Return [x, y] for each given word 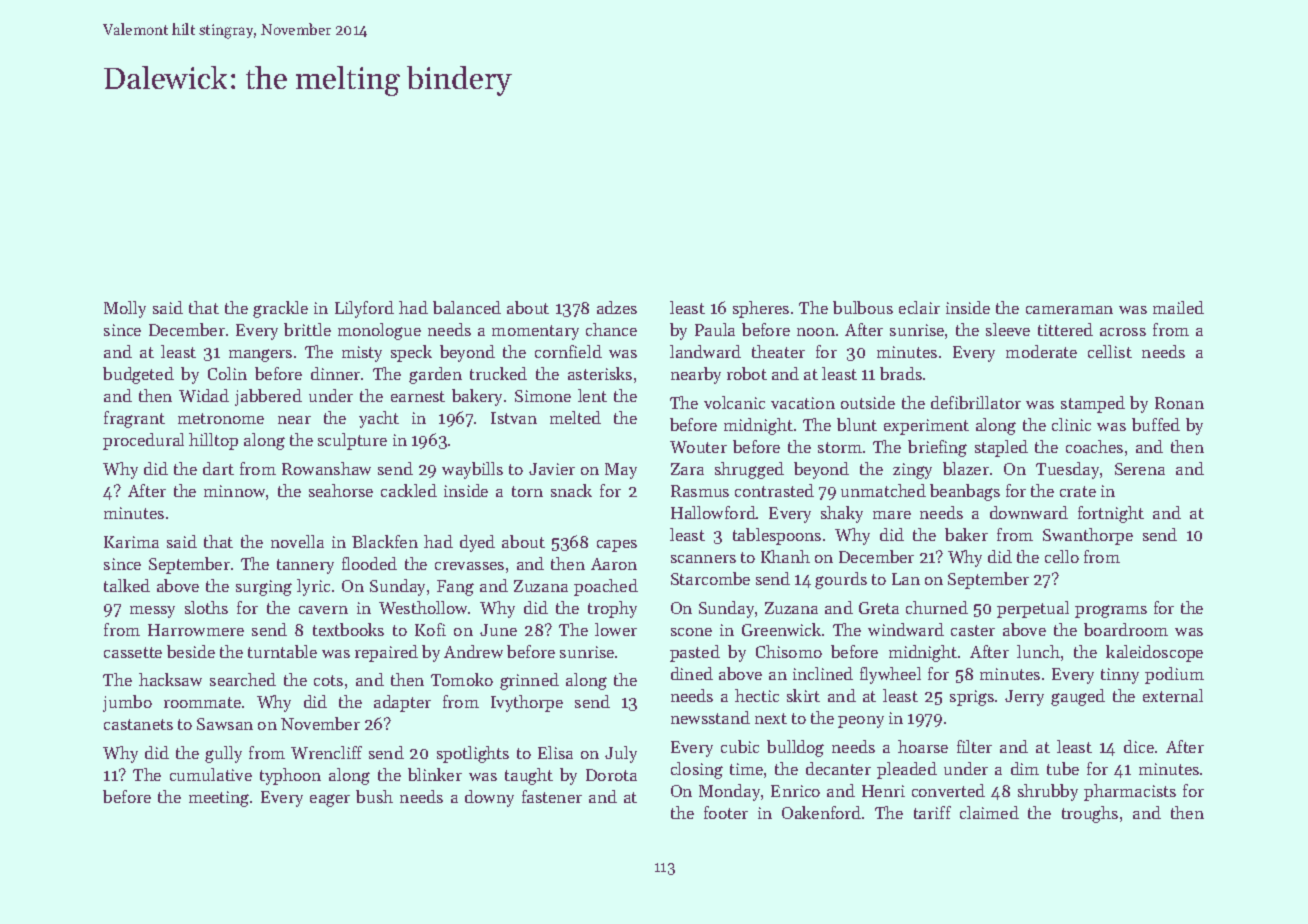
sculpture [352, 441]
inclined [823, 673]
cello [1062, 556]
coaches [1094, 446]
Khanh [785, 556]
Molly [125, 309]
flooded [369, 563]
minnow [234, 491]
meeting [219, 799]
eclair [919, 307]
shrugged [749, 470]
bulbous [863, 307]
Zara [687, 469]
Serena [1140, 469]
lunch [1038, 651]
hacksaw [170, 679]
